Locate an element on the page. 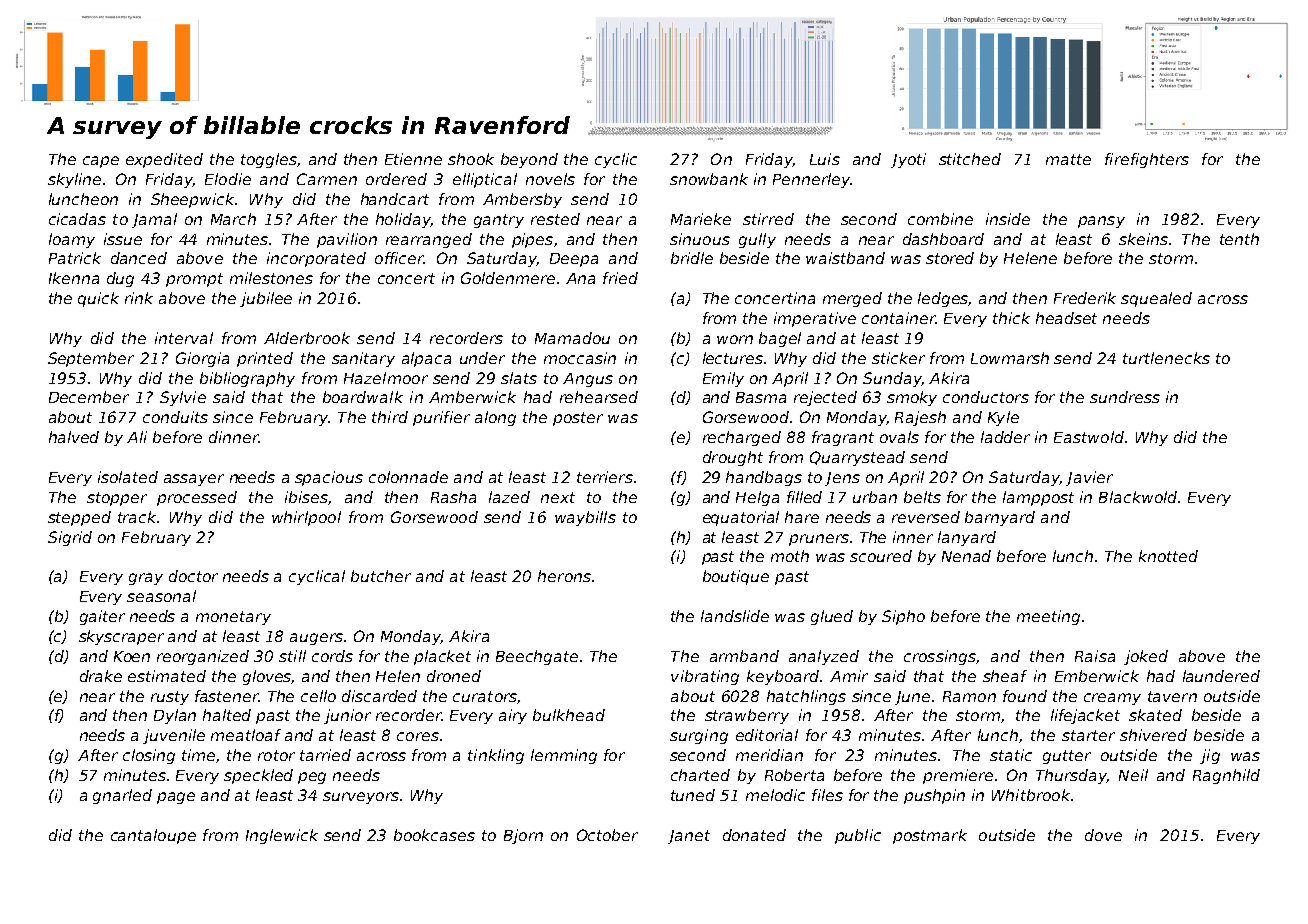 This page has height=924, width=1308. vibrating is located at coordinates (705, 677).
